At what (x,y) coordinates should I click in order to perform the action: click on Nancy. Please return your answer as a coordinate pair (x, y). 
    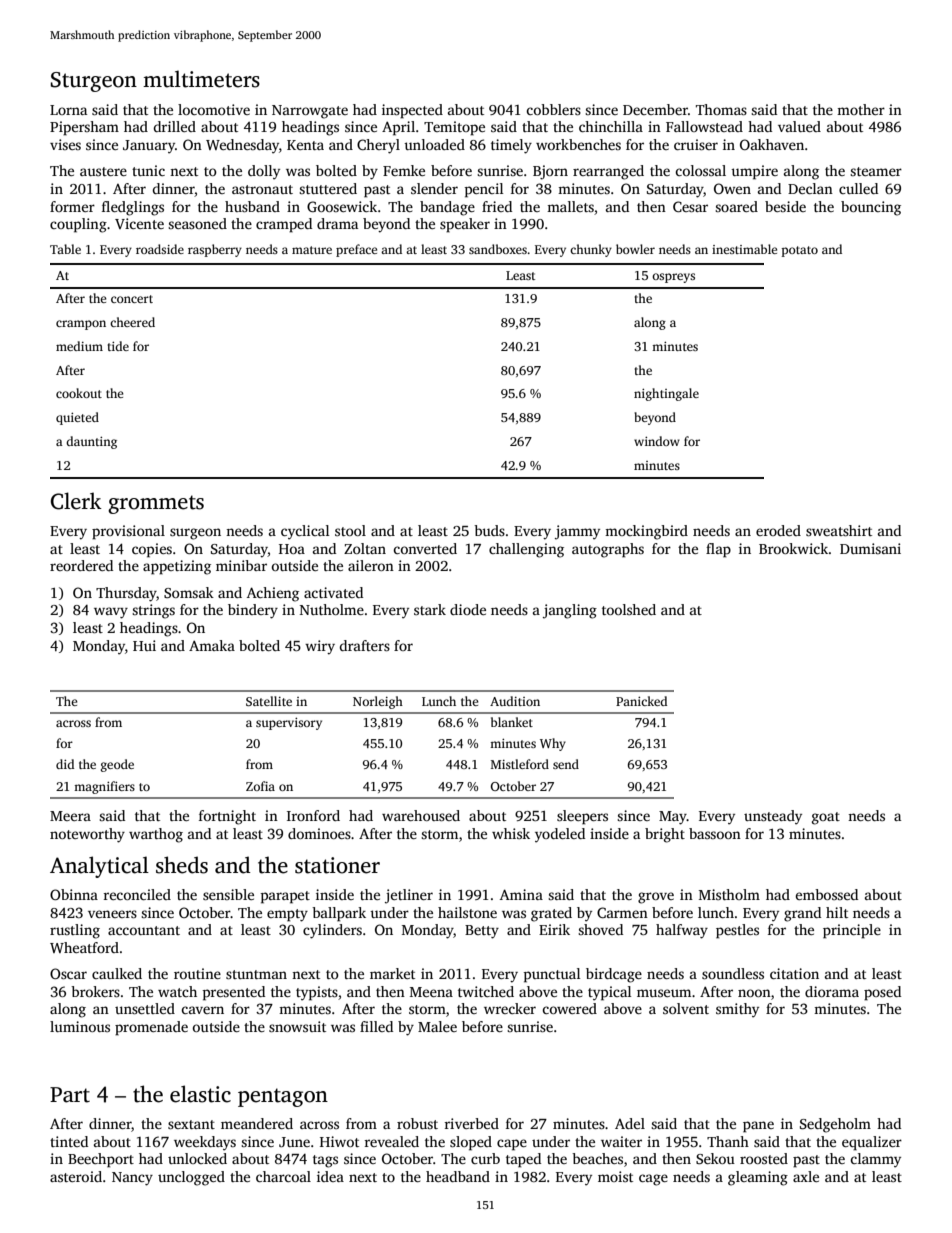
    Looking at the image, I should click on (132, 1179).
